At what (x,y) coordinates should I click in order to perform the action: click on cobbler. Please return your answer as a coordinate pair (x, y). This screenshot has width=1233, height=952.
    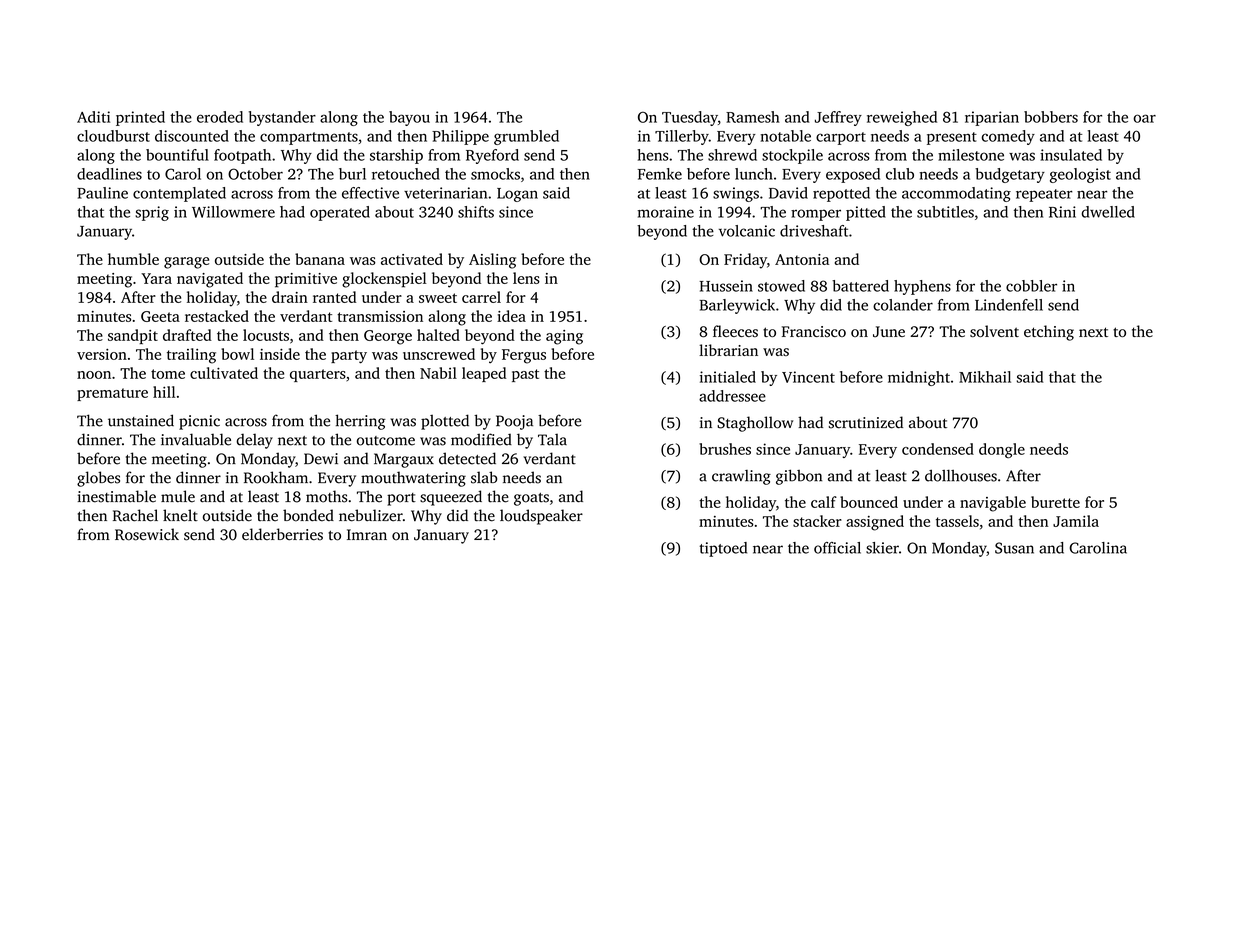
    Looking at the image, I should click on (1031, 286).
